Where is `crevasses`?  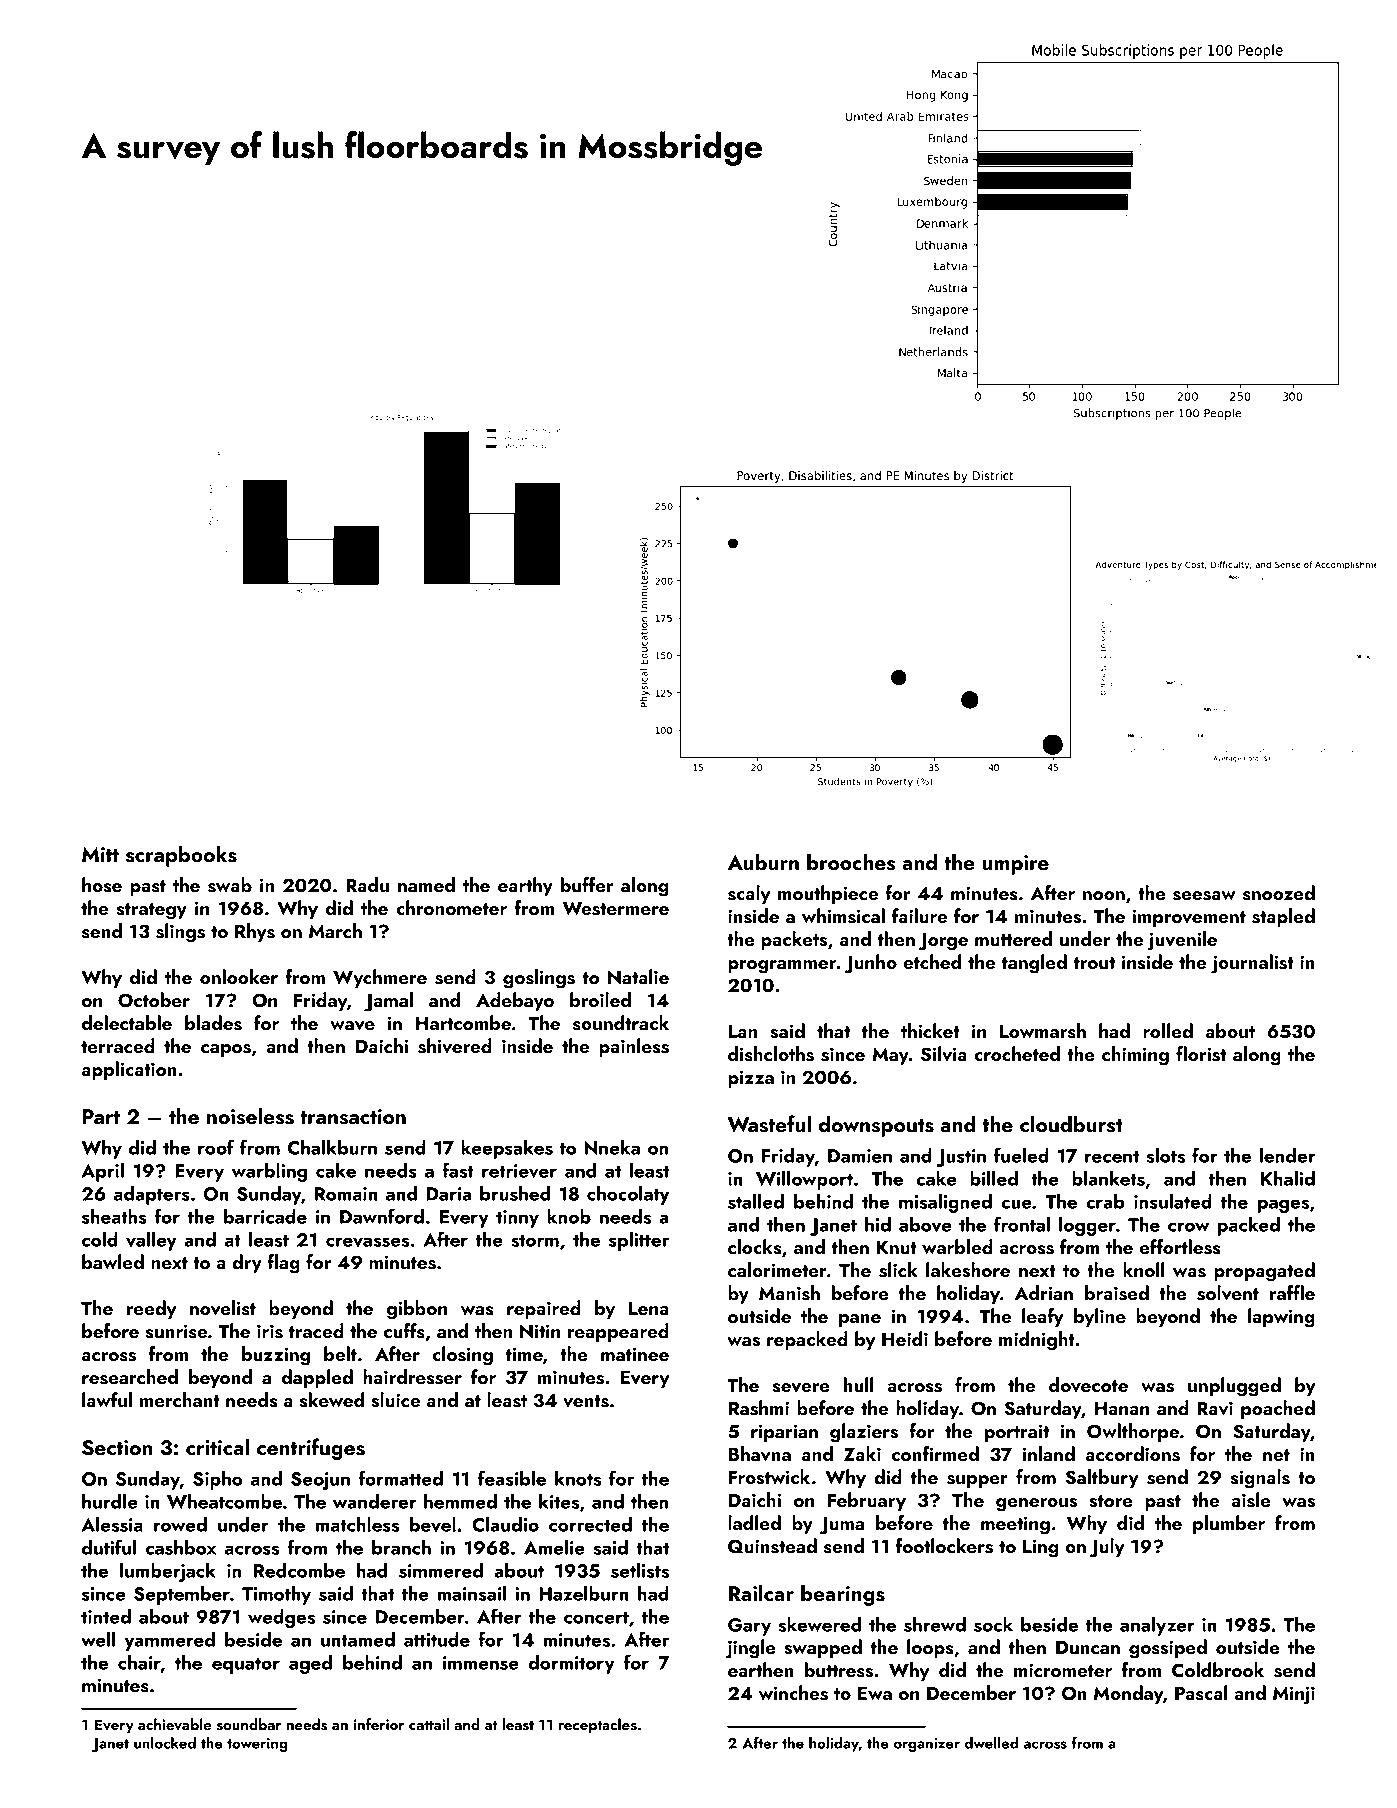 crevasses is located at coordinates (367, 1242).
